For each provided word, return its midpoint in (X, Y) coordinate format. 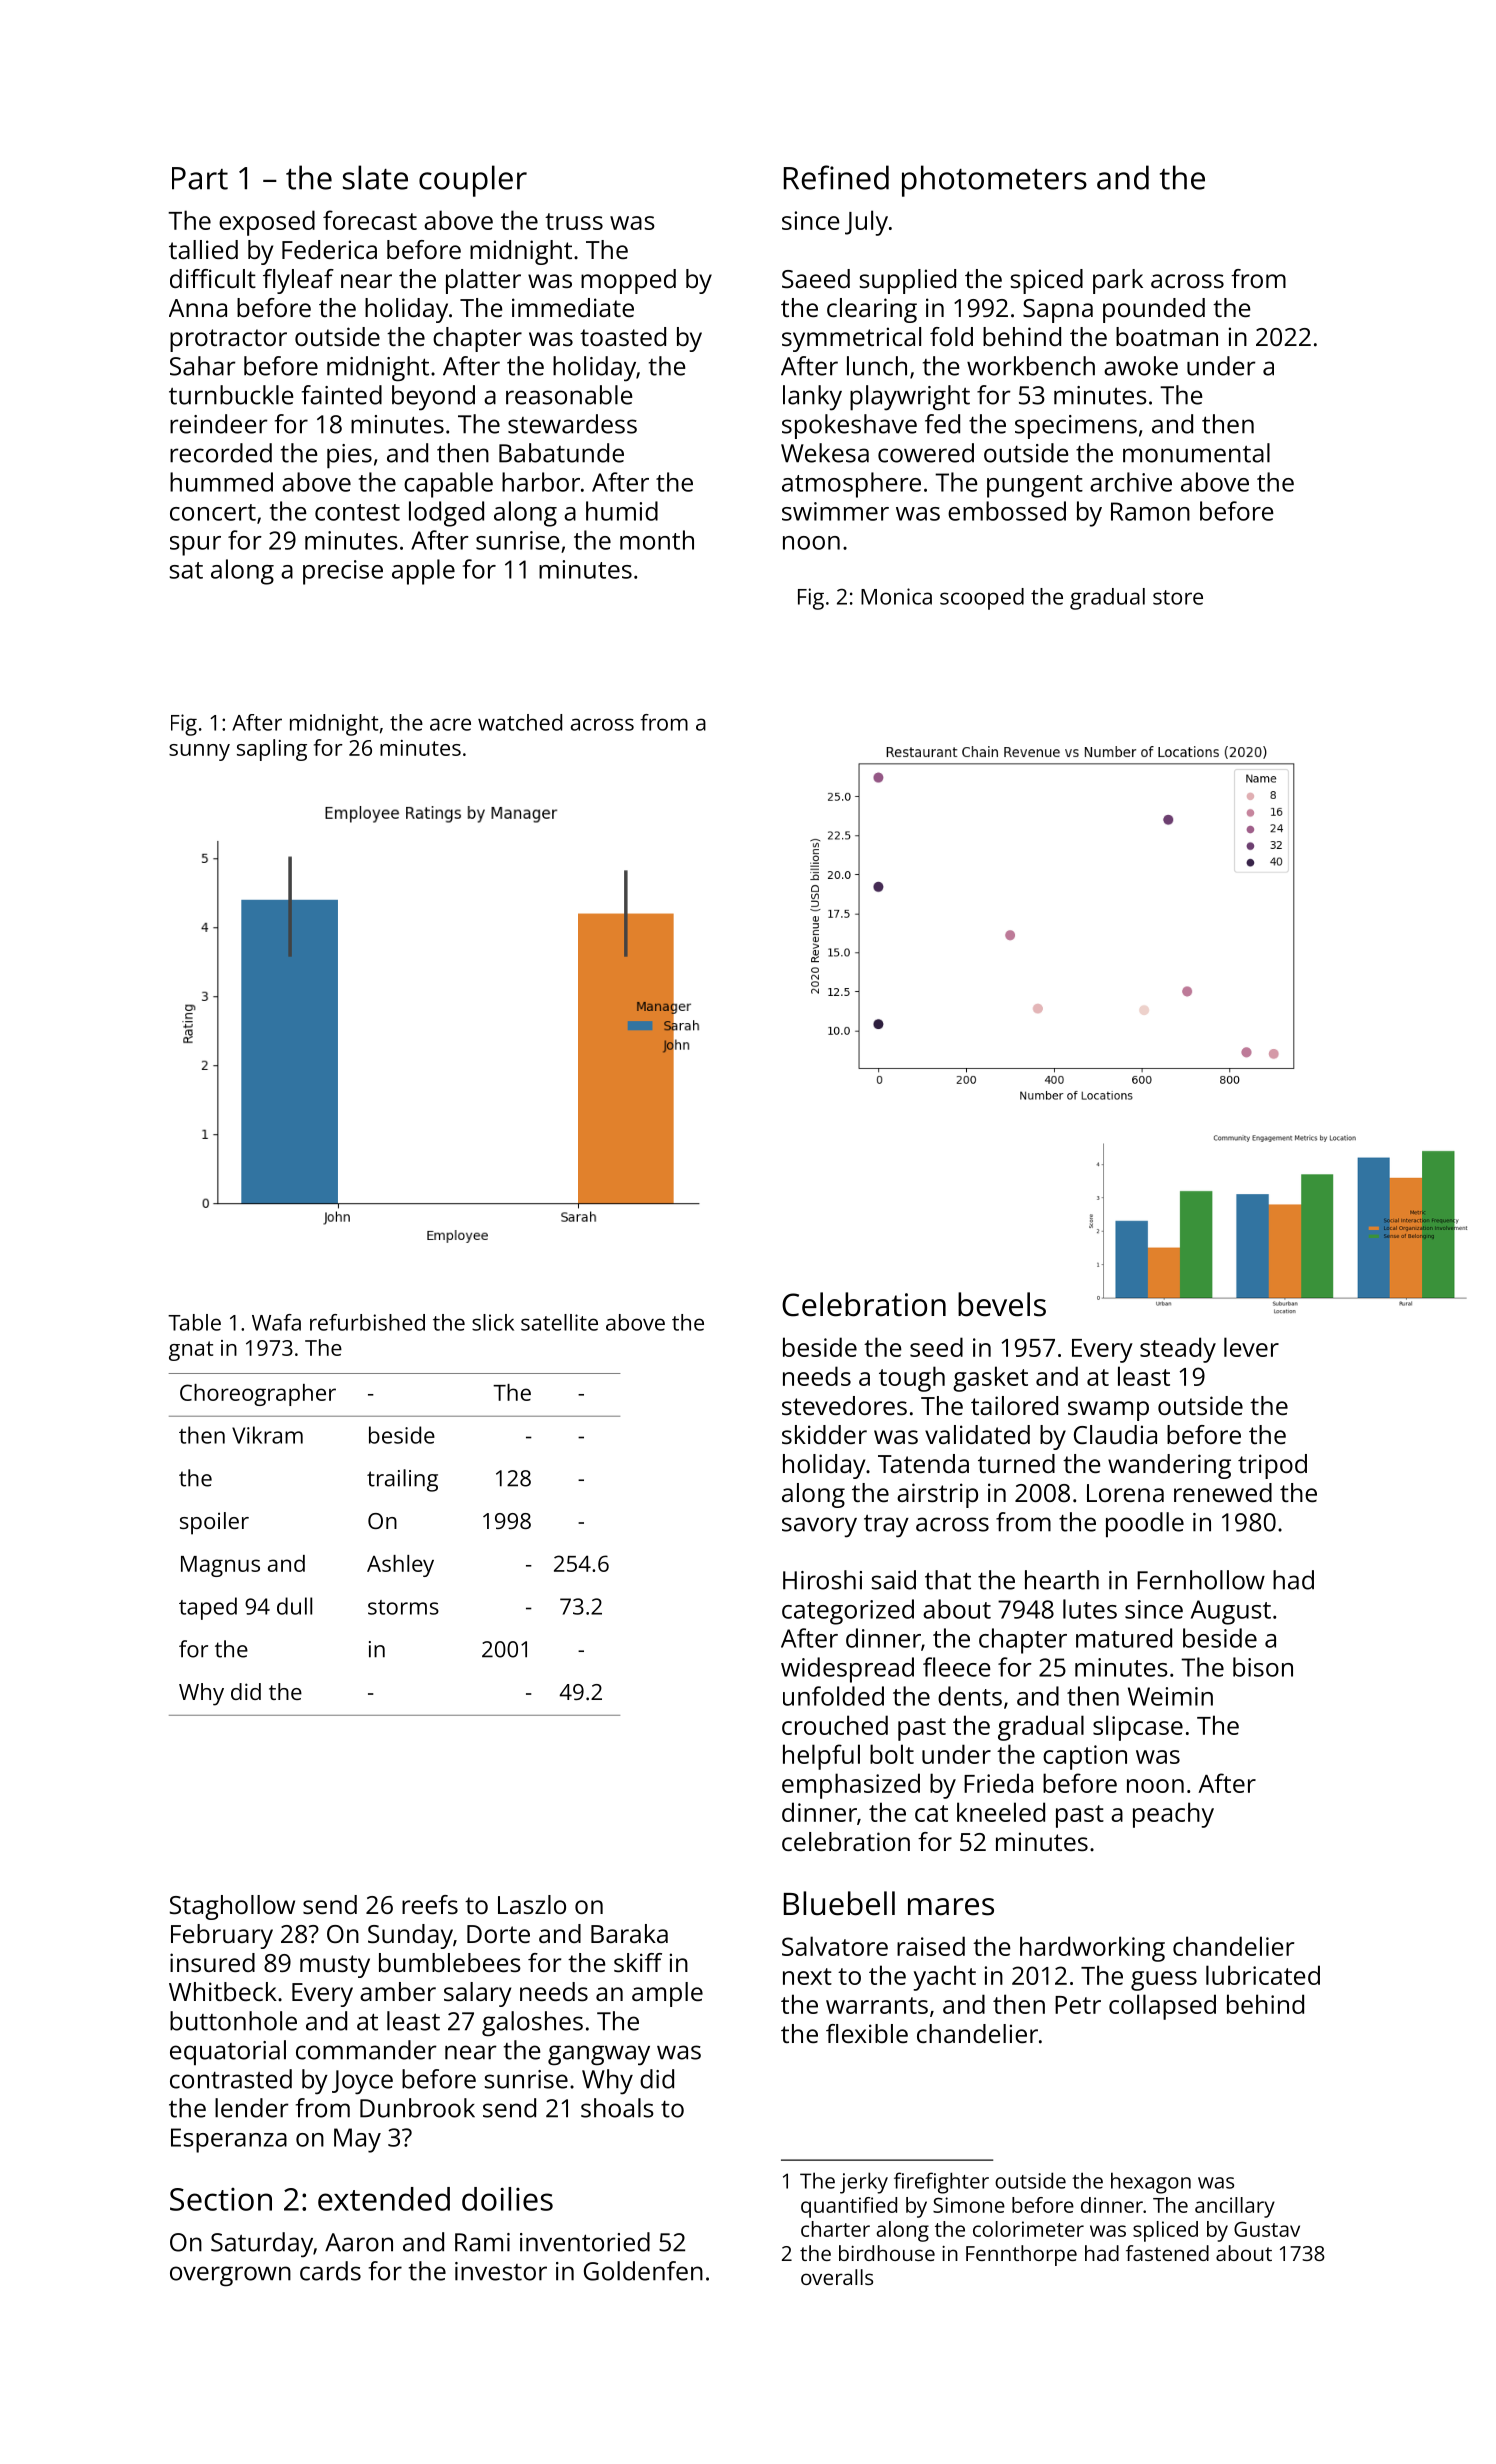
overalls (837, 2277)
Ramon (1150, 511)
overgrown (230, 2276)
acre (450, 724)
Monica (896, 596)
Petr (1078, 2005)
